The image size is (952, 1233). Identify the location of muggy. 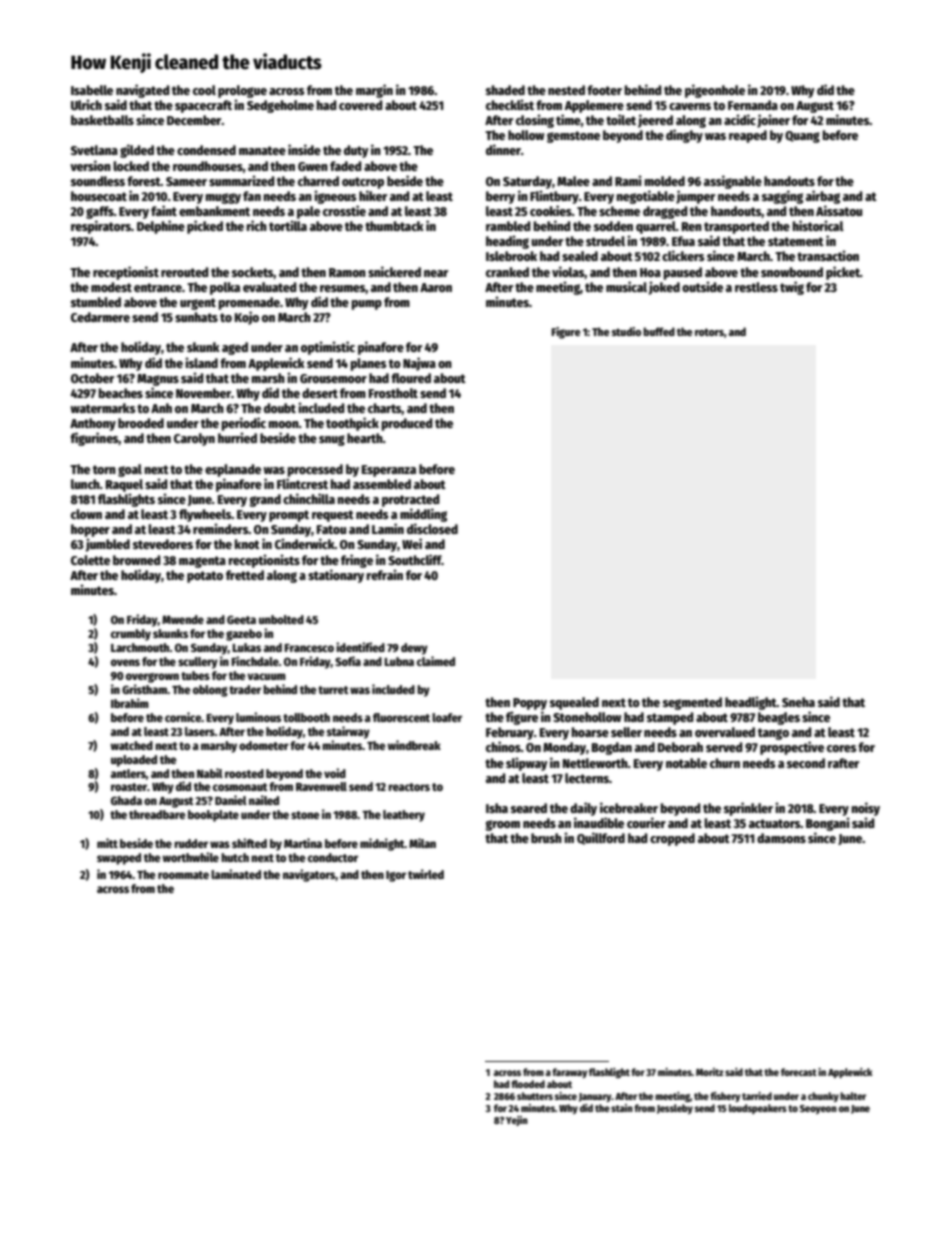
(223, 198).
